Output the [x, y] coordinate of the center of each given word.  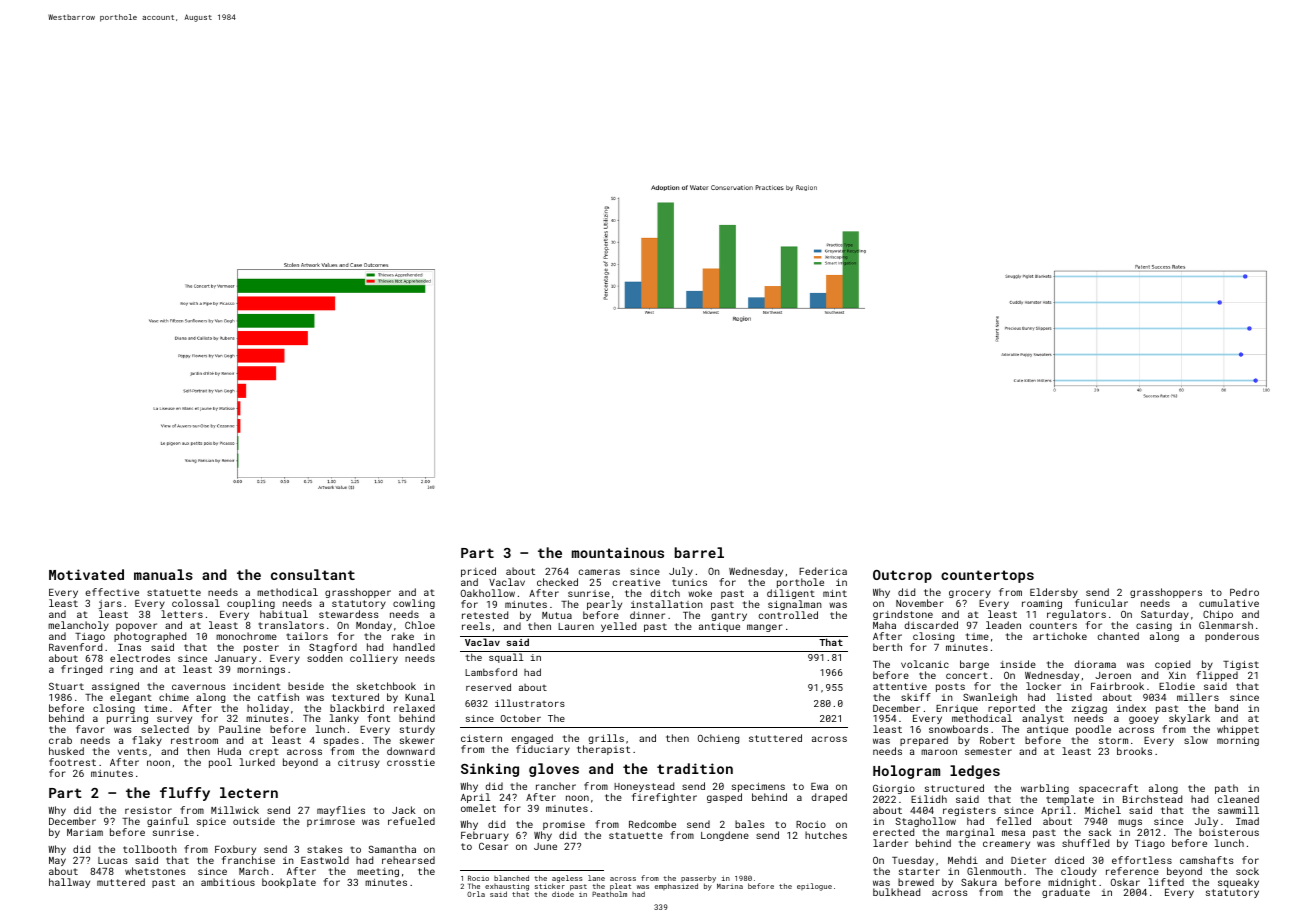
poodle [1093, 731]
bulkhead [896, 892]
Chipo [1218, 616]
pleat [620, 887]
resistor [148, 810]
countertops [987, 576]
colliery [374, 659]
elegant [131, 698]
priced [478, 572]
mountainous [618, 552]
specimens [758, 787]
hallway [69, 883]
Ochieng [718, 739]
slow [1196, 740]
